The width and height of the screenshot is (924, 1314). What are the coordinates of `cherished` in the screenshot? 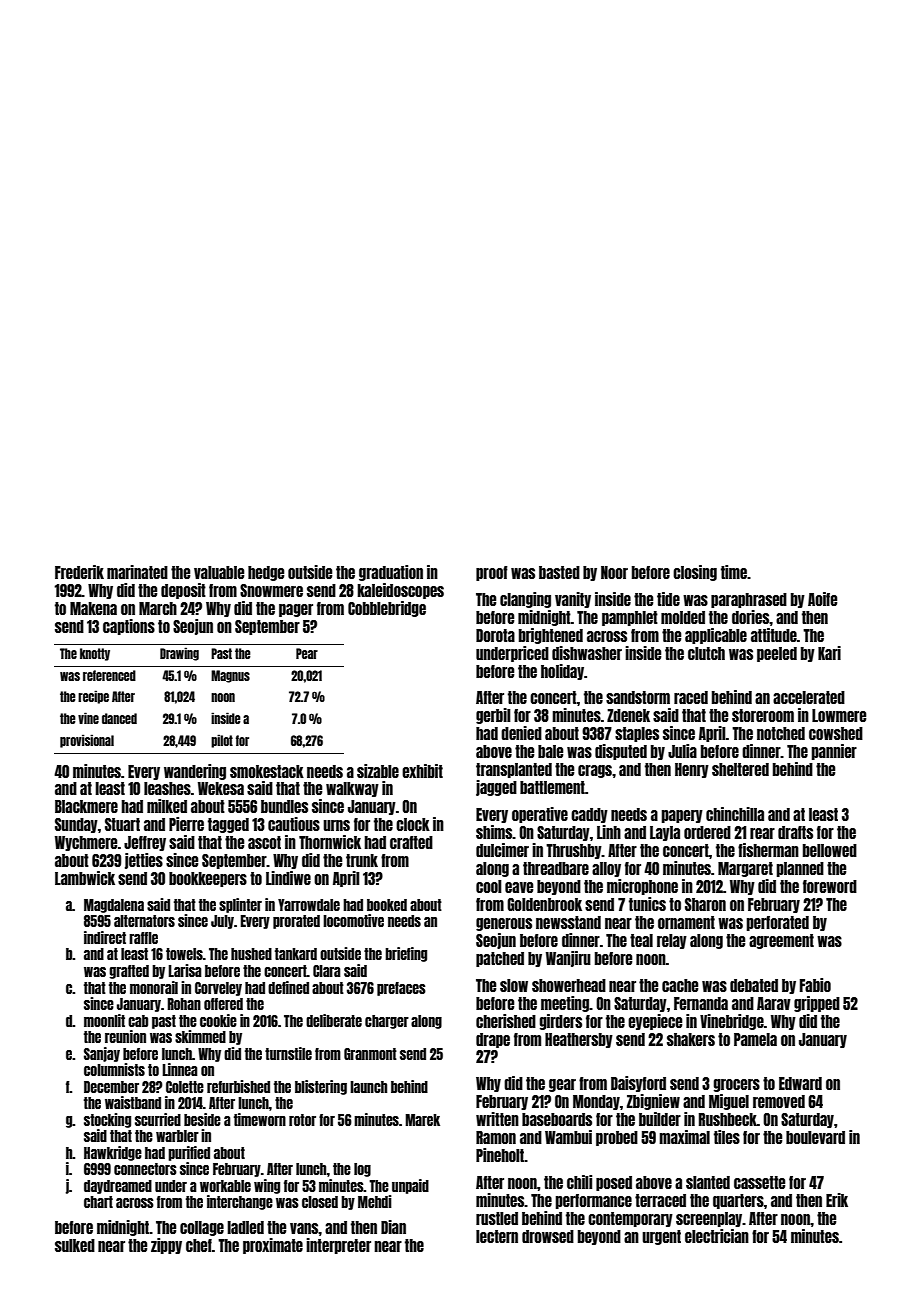 It's located at (506, 1021).
